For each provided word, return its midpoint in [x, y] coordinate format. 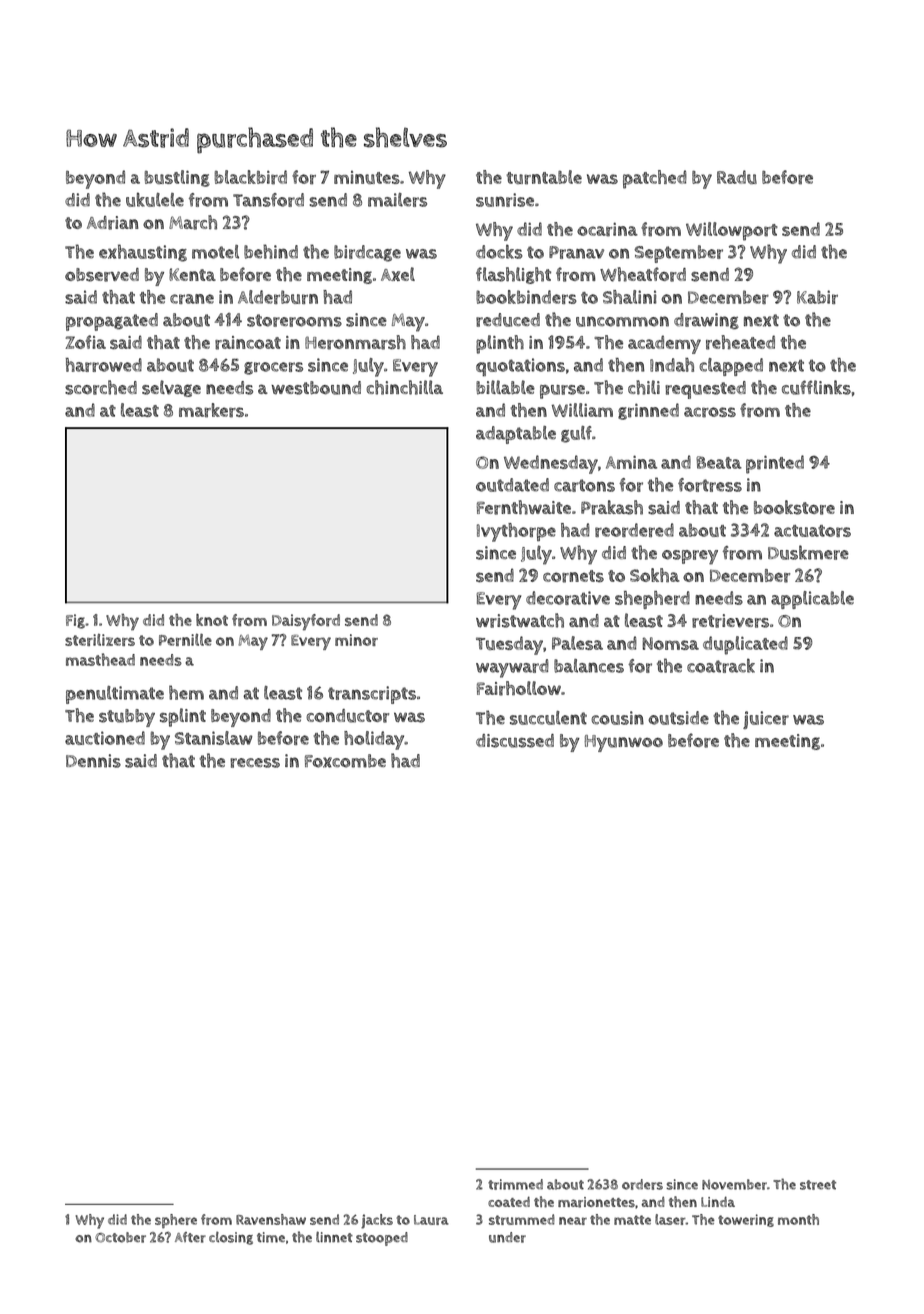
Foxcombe [345, 761]
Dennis [93, 761]
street [818, 1185]
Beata [719, 462]
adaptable [516, 435]
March [193, 222]
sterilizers [100, 639]
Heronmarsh [355, 342]
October [120, 1237]
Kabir [817, 297]
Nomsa [670, 643]
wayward [512, 668]
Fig [75, 621]
